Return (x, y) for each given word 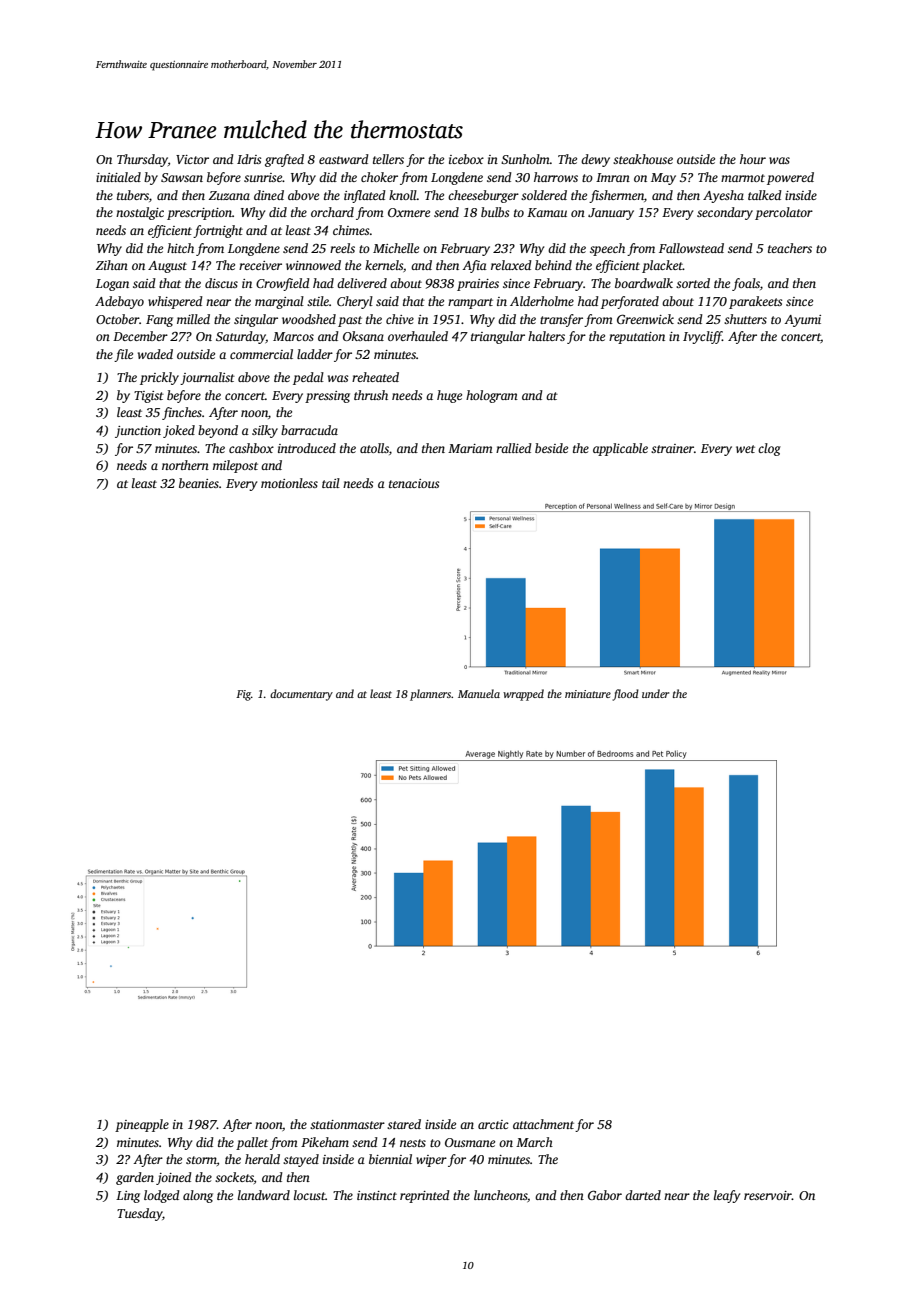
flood (626, 695)
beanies (199, 483)
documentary (301, 695)
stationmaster (347, 1124)
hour (753, 159)
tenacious (414, 483)
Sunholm (525, 159)
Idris (249, 159)
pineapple (142, 1125)
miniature (588, 694)
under (655, 693)
